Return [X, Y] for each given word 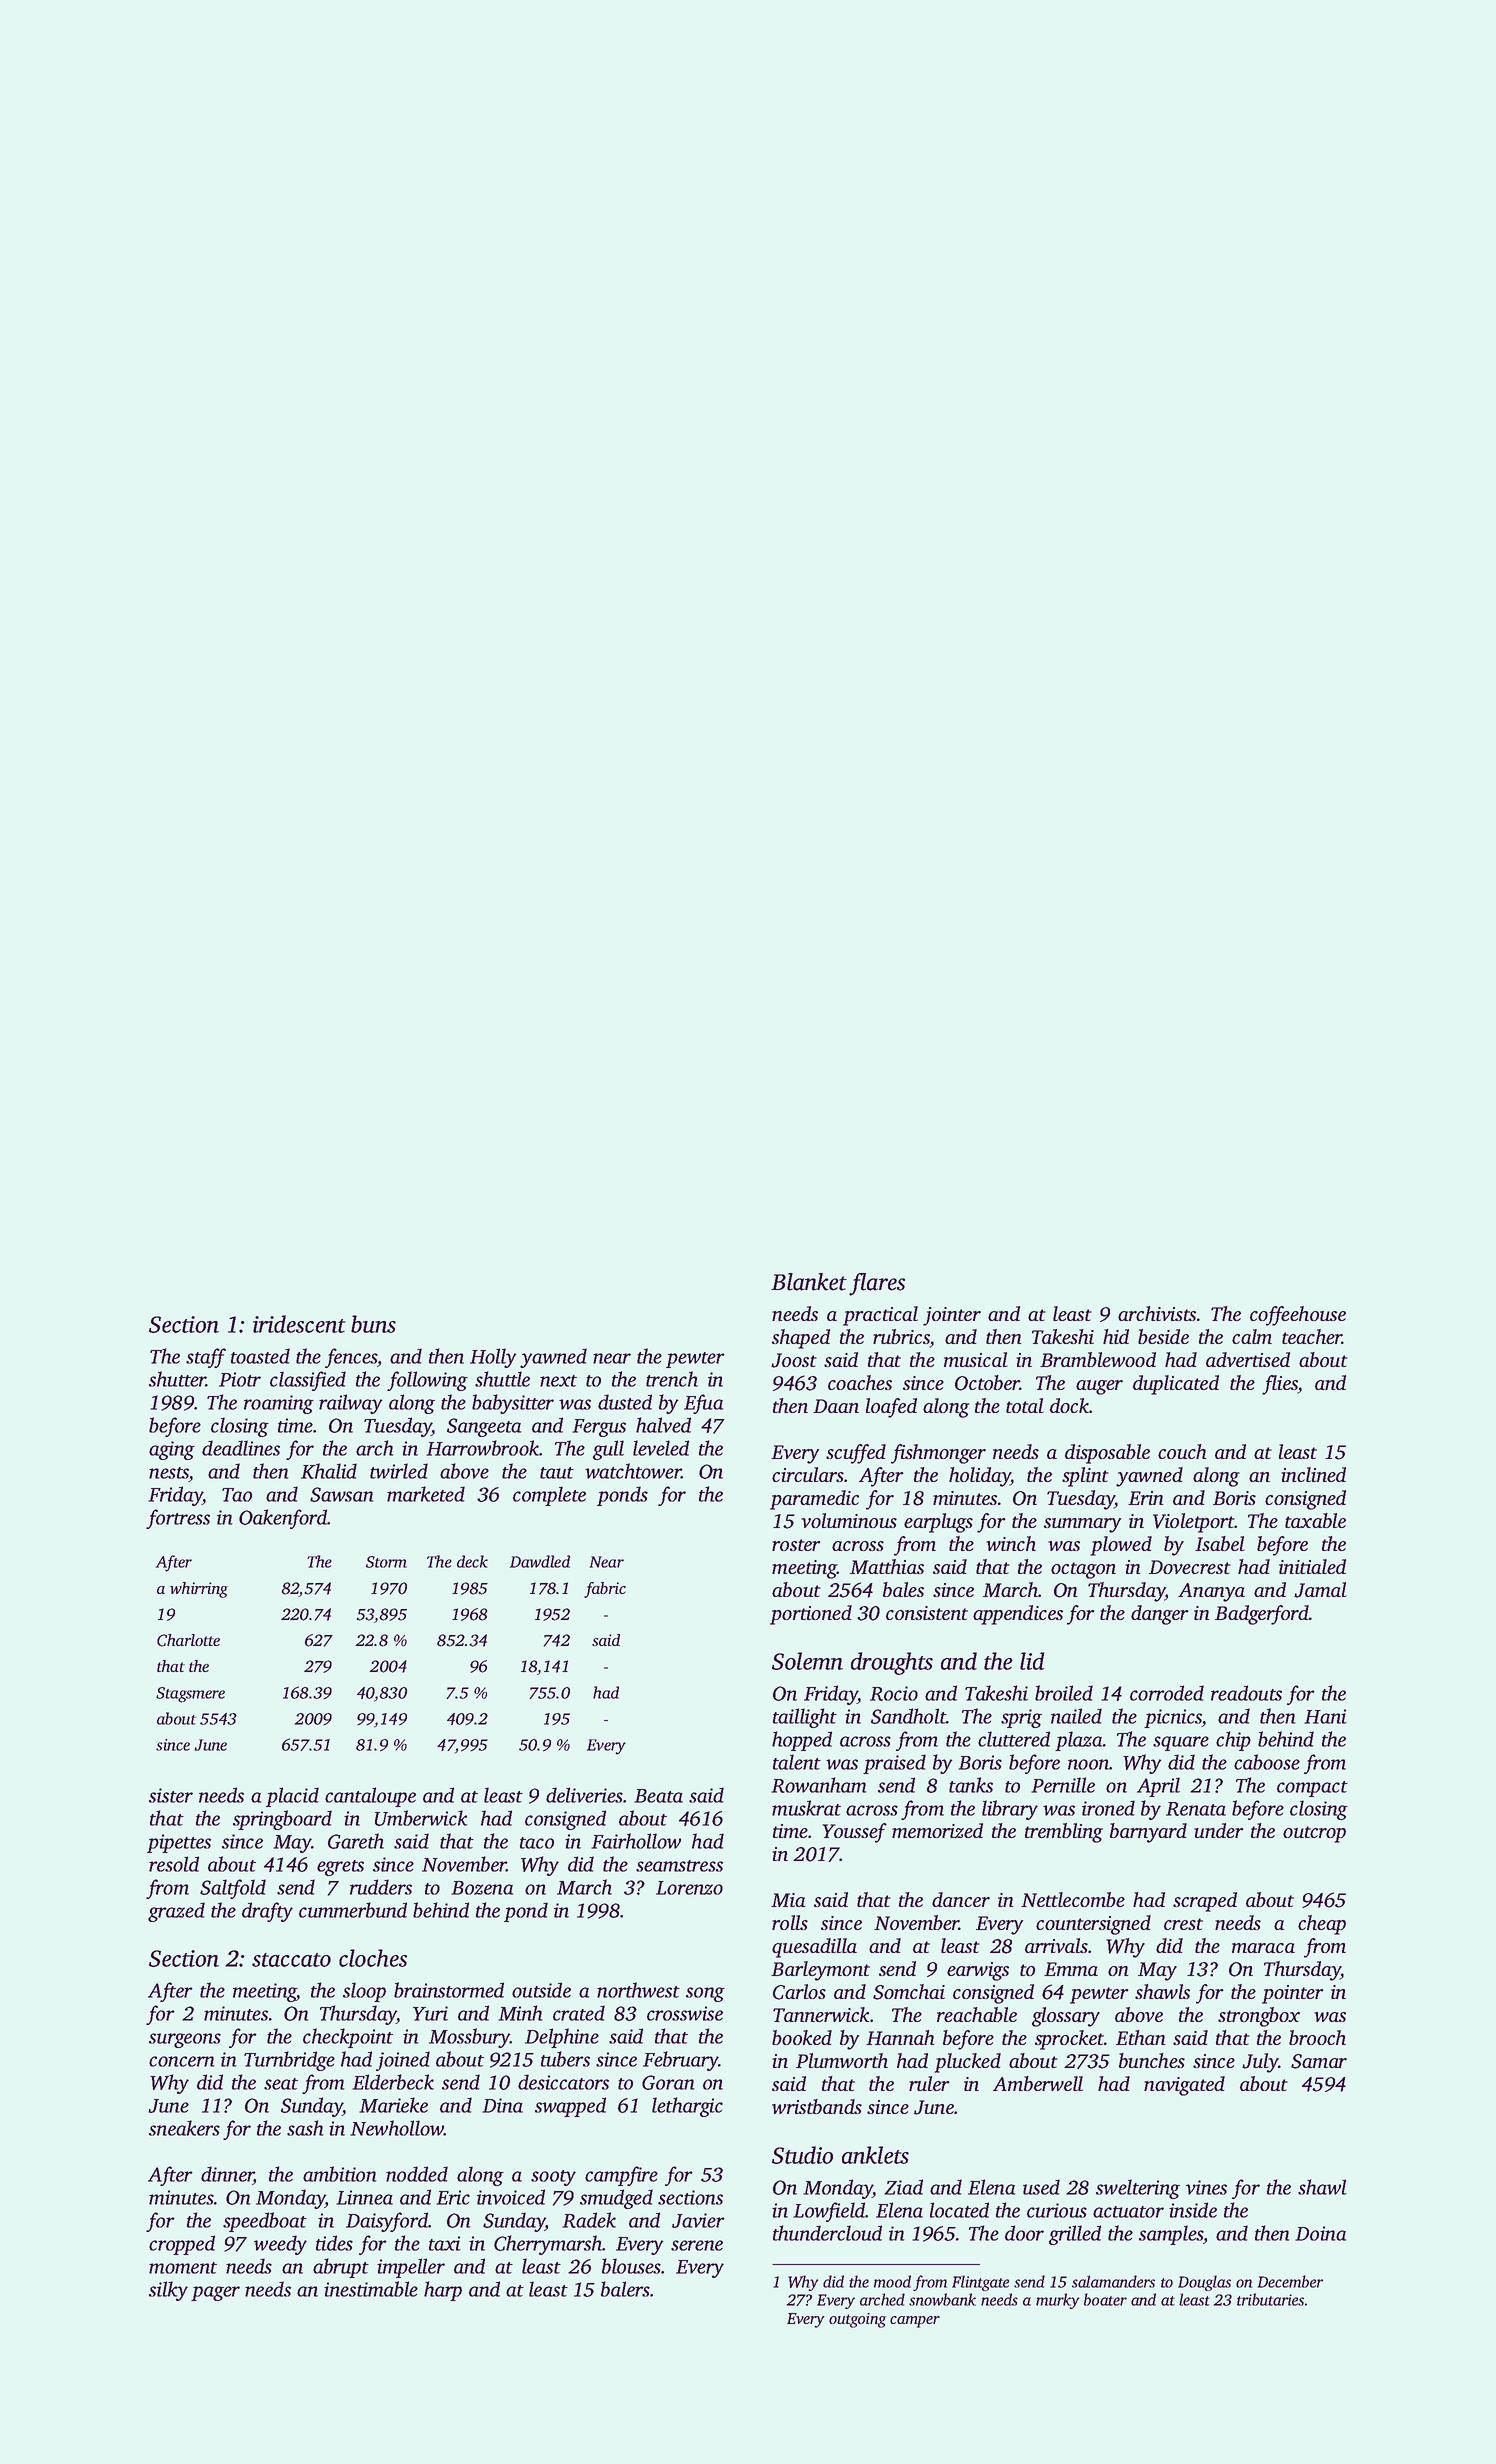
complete [549, 1496]
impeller [411, 2268]
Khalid [329, 1471]
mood [892, 2281]
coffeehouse [1298, 1316]
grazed [176, 1912]
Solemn [807, 1661]
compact [1312, 1789]
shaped [801, 1339]
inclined [1313, 1474]
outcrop [1314, 1834]
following [427, 1381]
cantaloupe [370, 1797]
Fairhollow [636, 1841]
